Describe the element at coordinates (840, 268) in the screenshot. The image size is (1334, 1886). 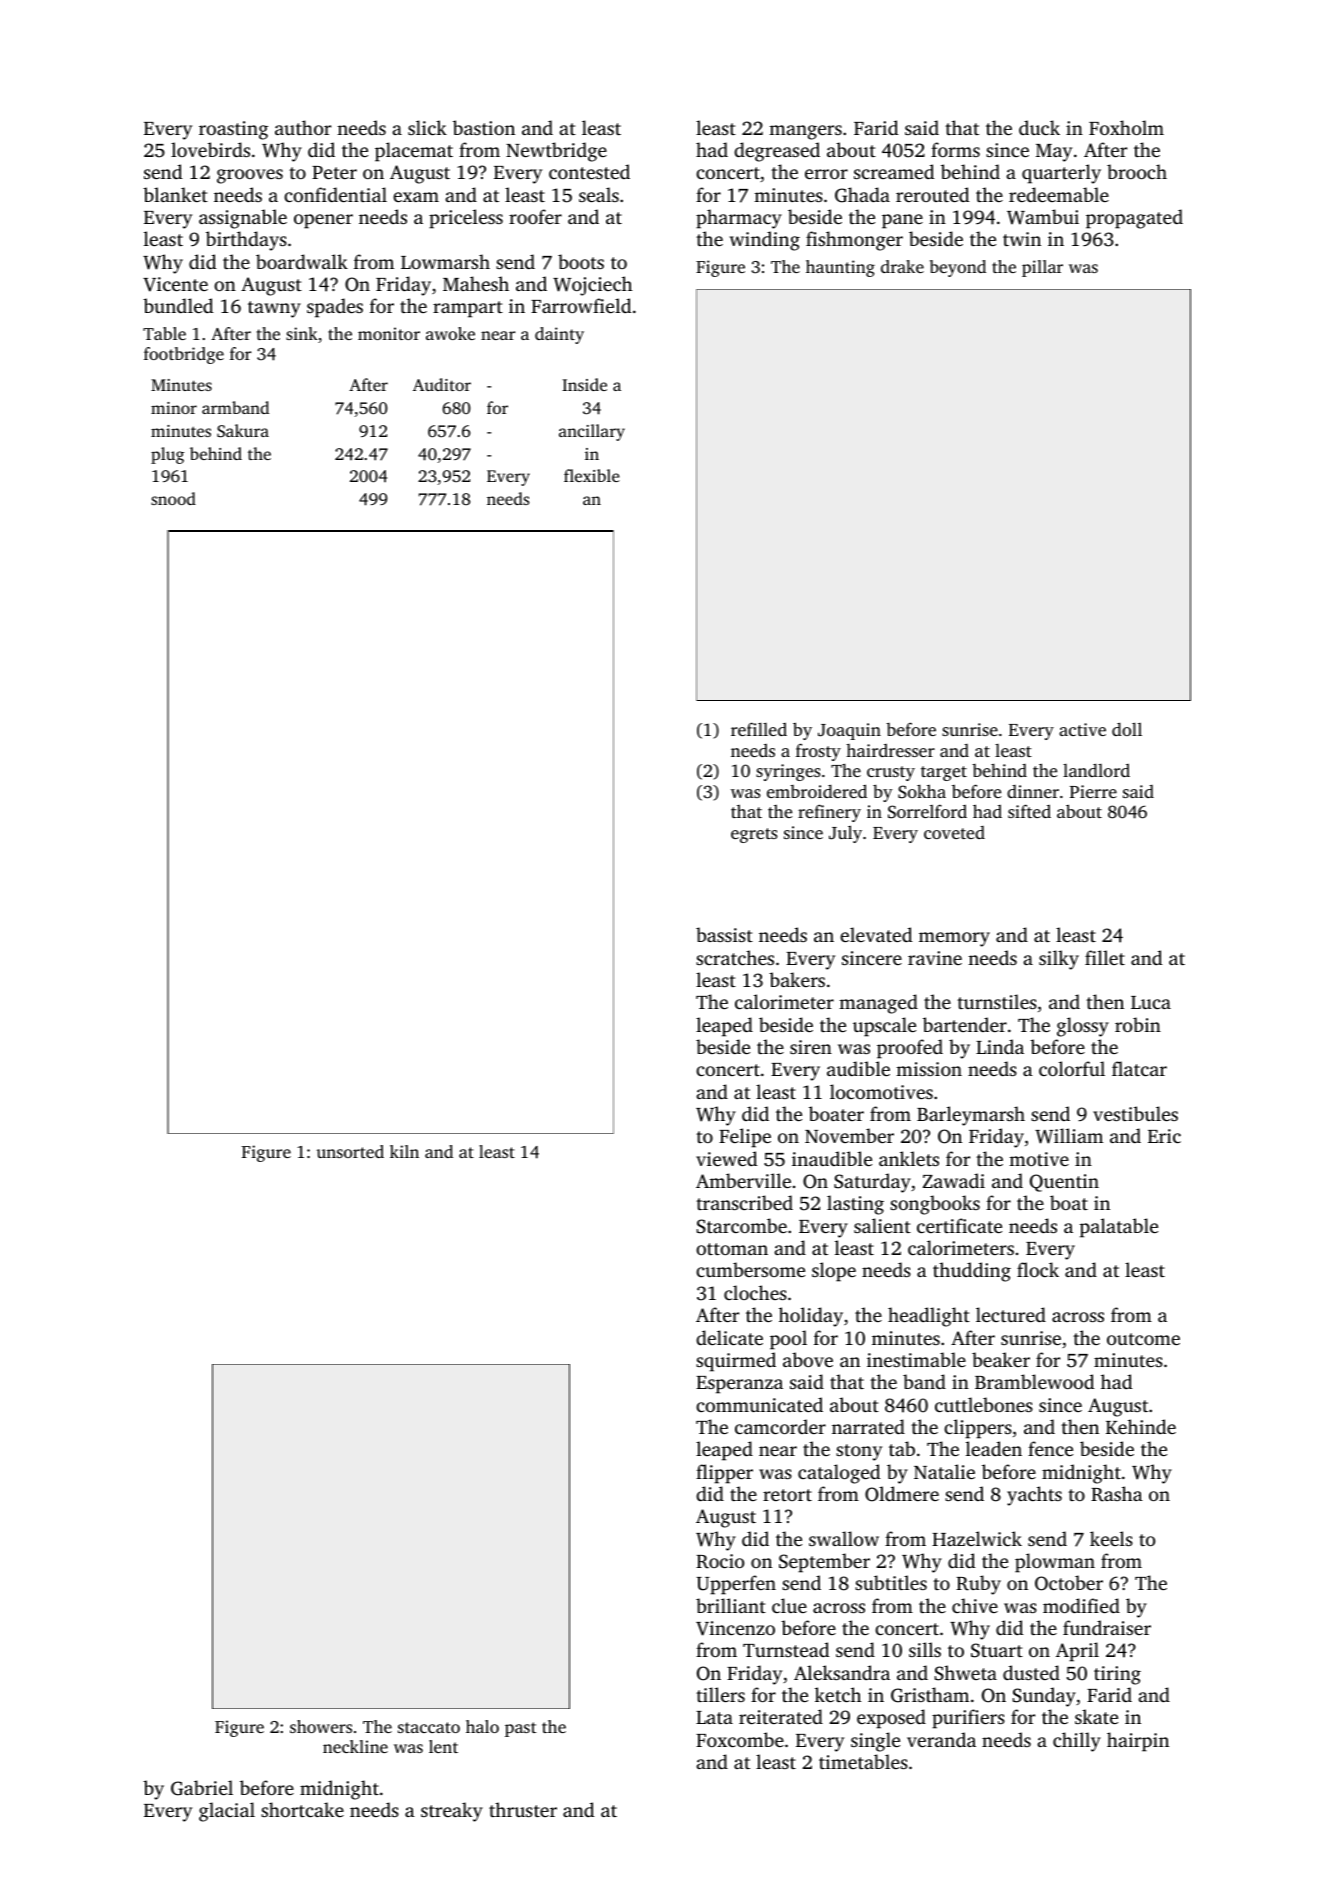
I see `haunting` at that location.
